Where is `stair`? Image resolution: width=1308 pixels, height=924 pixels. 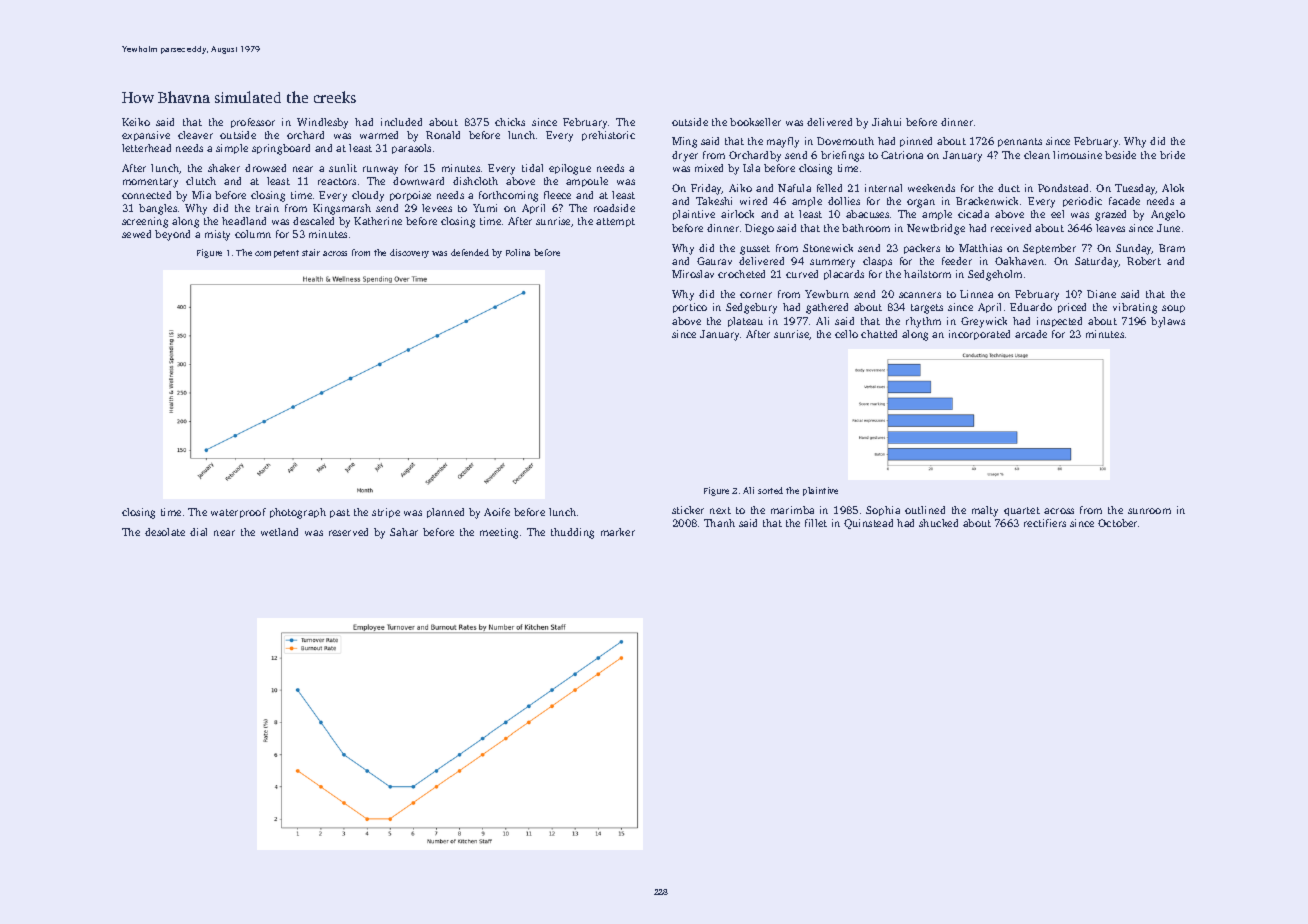
stair is located at coordinates (311, 252).
